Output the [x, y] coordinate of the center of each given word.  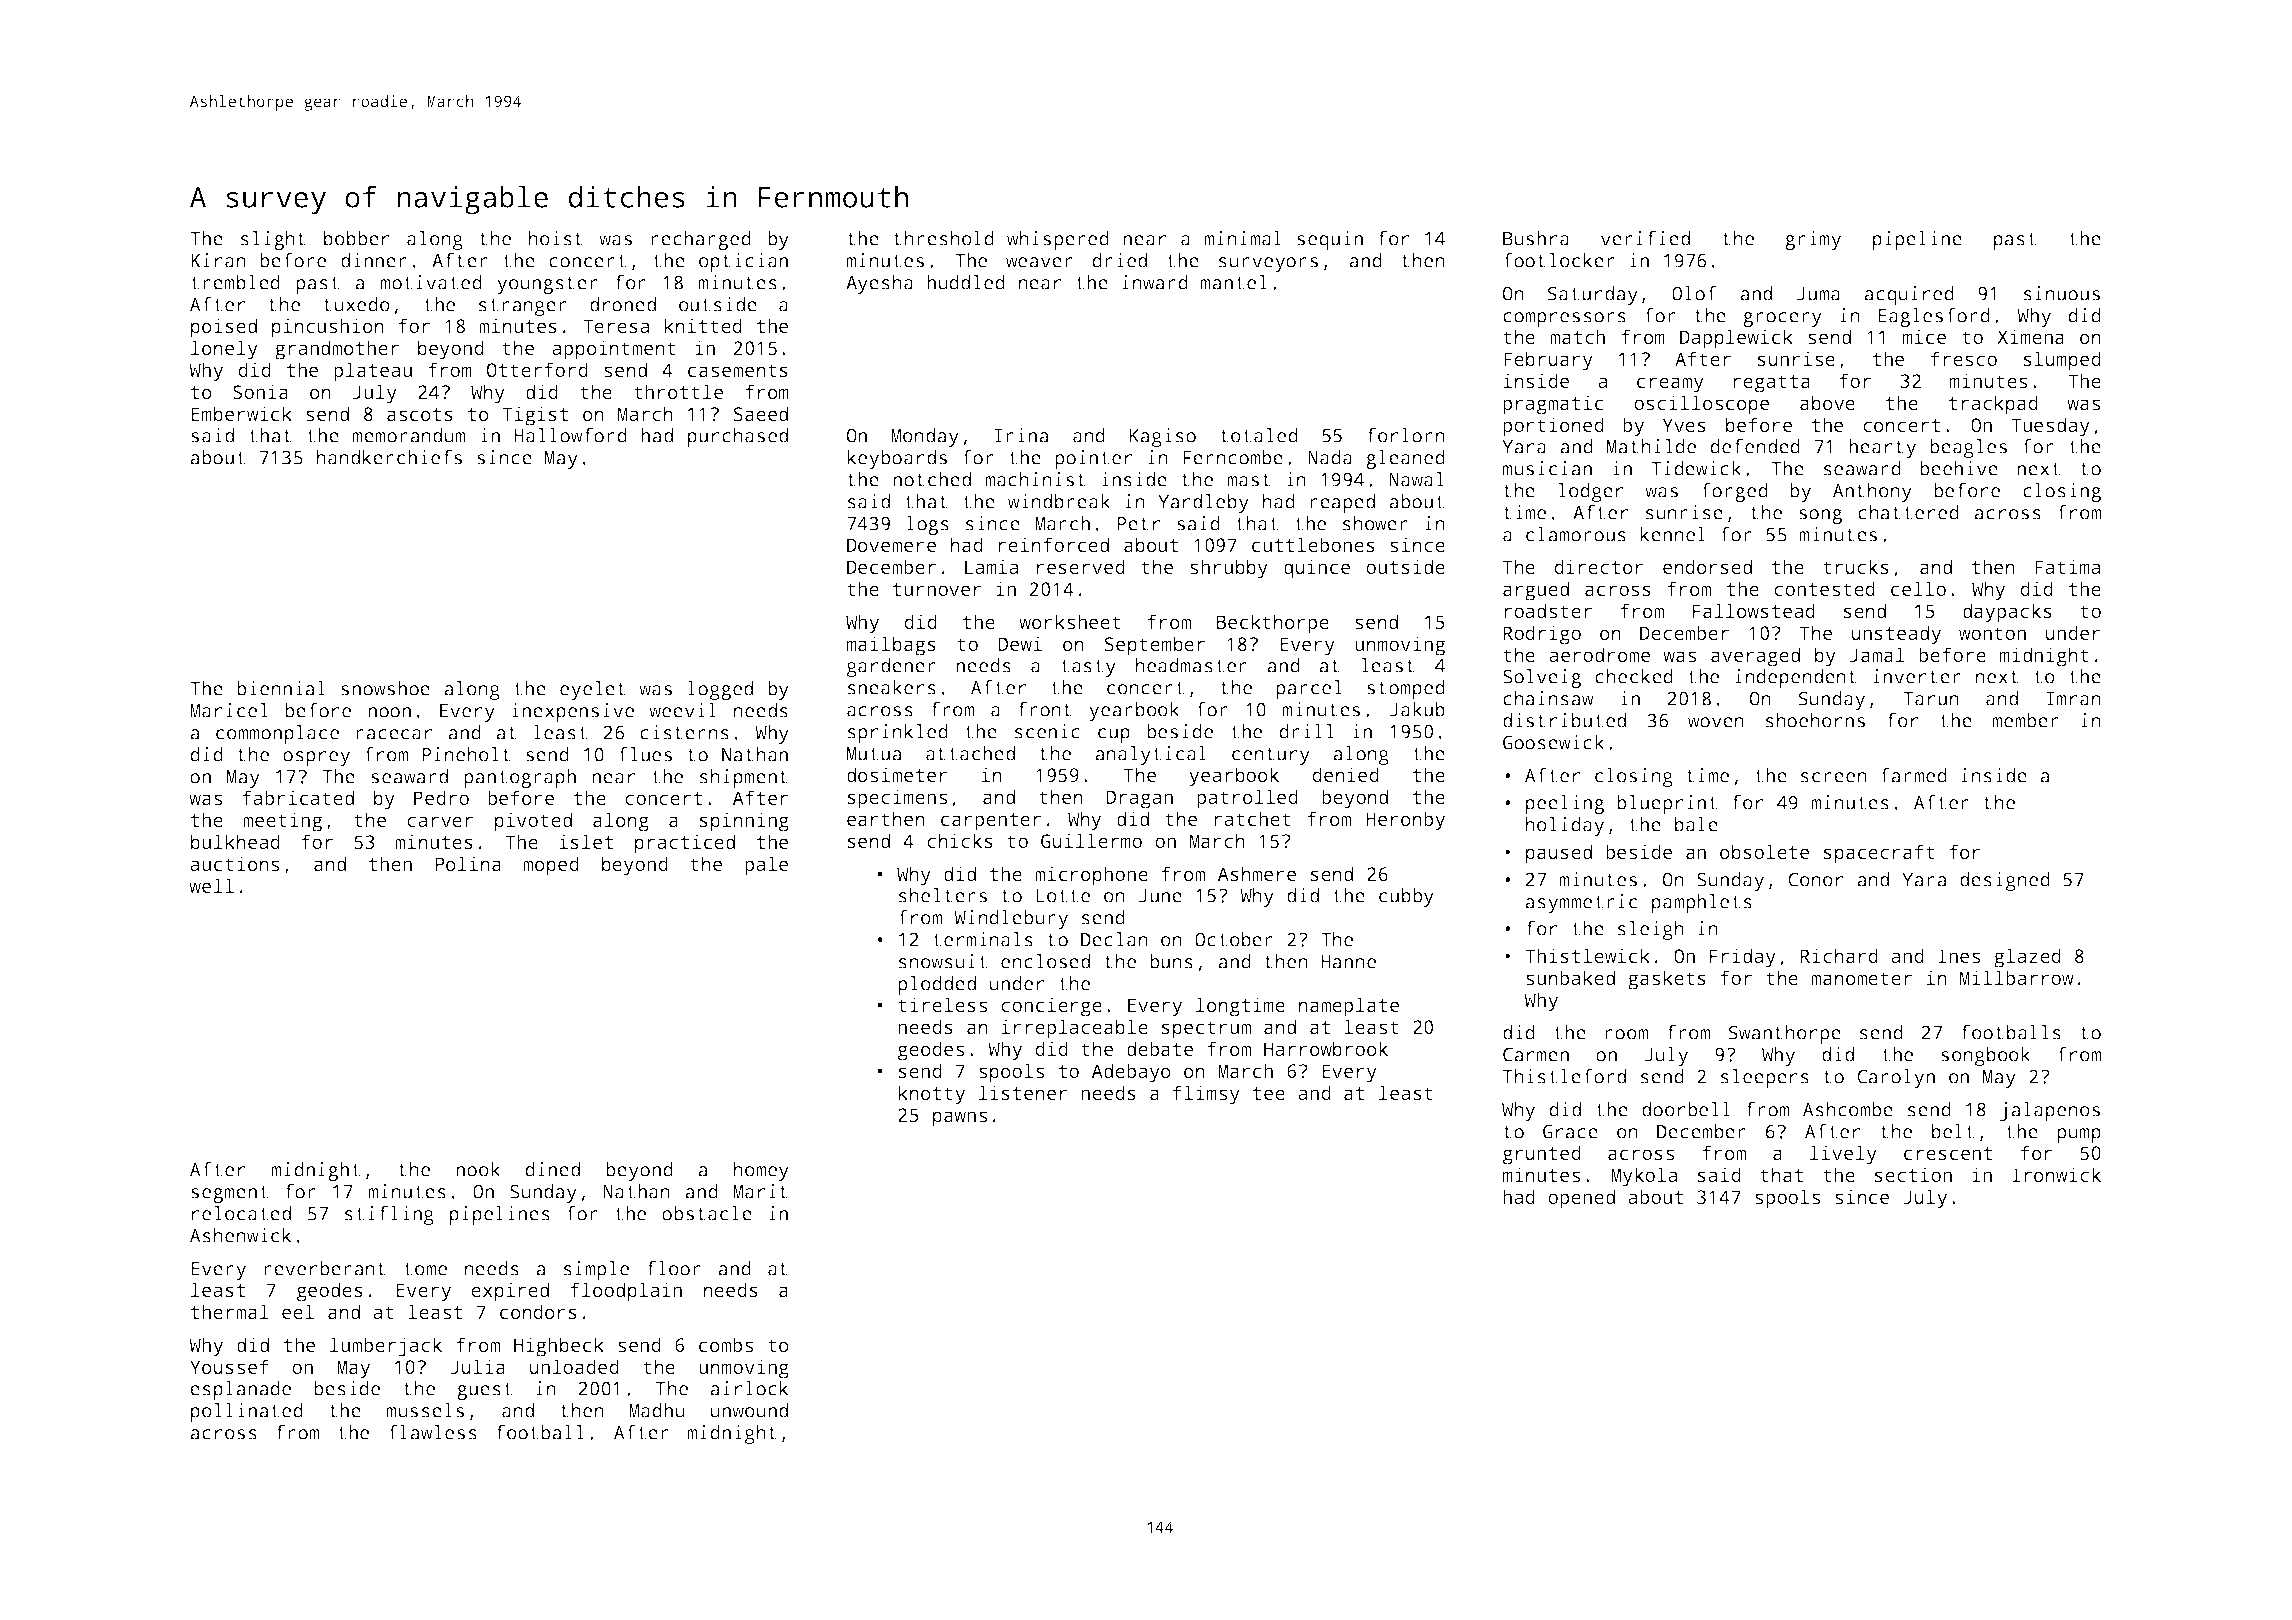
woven [1716, 722]
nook [478, 1169]
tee [1269, 1093]
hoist [556, 238]
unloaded [574, 1366]
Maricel [229, 710]
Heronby [1405, 821]
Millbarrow [2017, 977]
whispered [1058, 240]
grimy [1813, 240]
